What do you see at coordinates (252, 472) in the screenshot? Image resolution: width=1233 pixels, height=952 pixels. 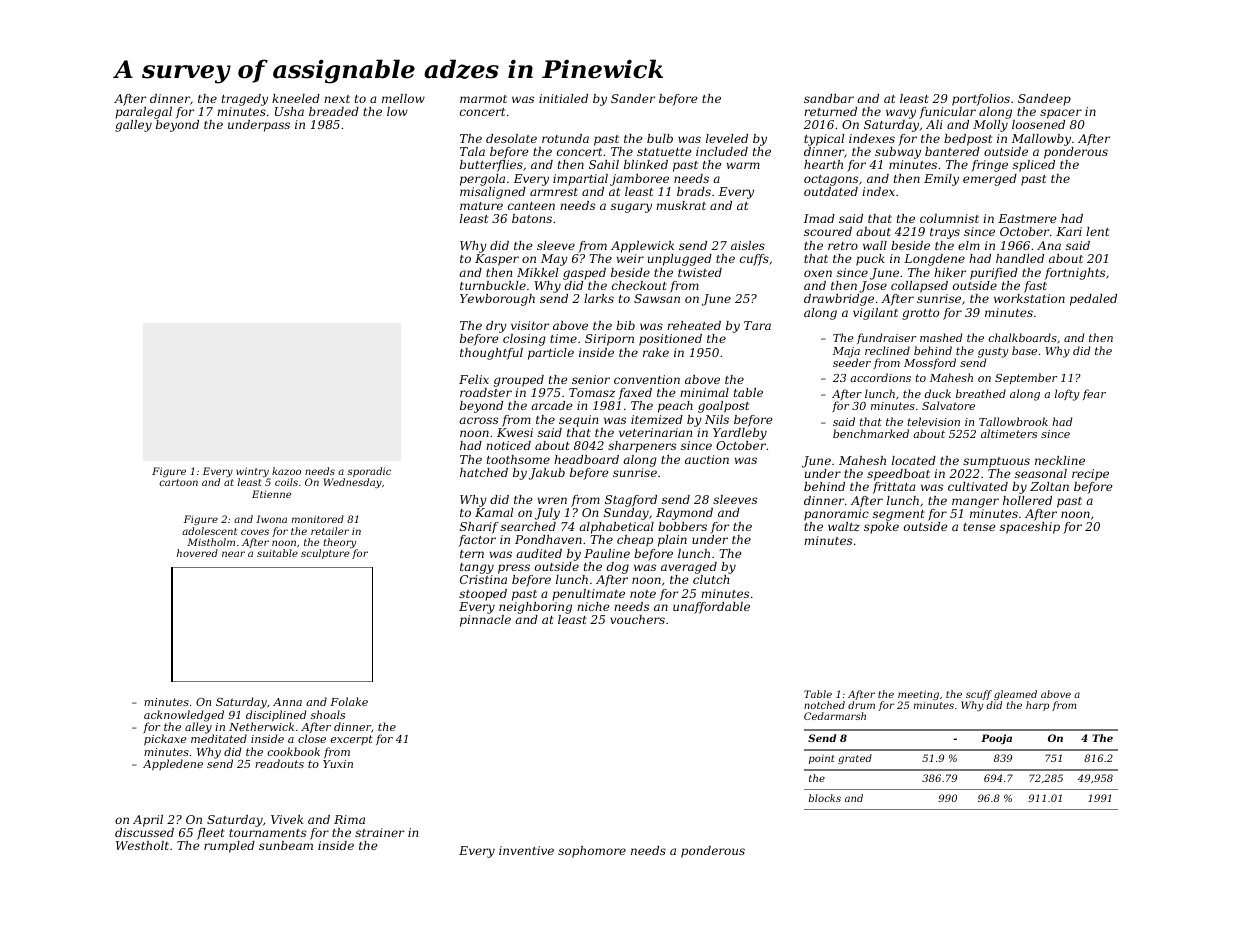 I see `wintry` at bounding box center [252, 472].
